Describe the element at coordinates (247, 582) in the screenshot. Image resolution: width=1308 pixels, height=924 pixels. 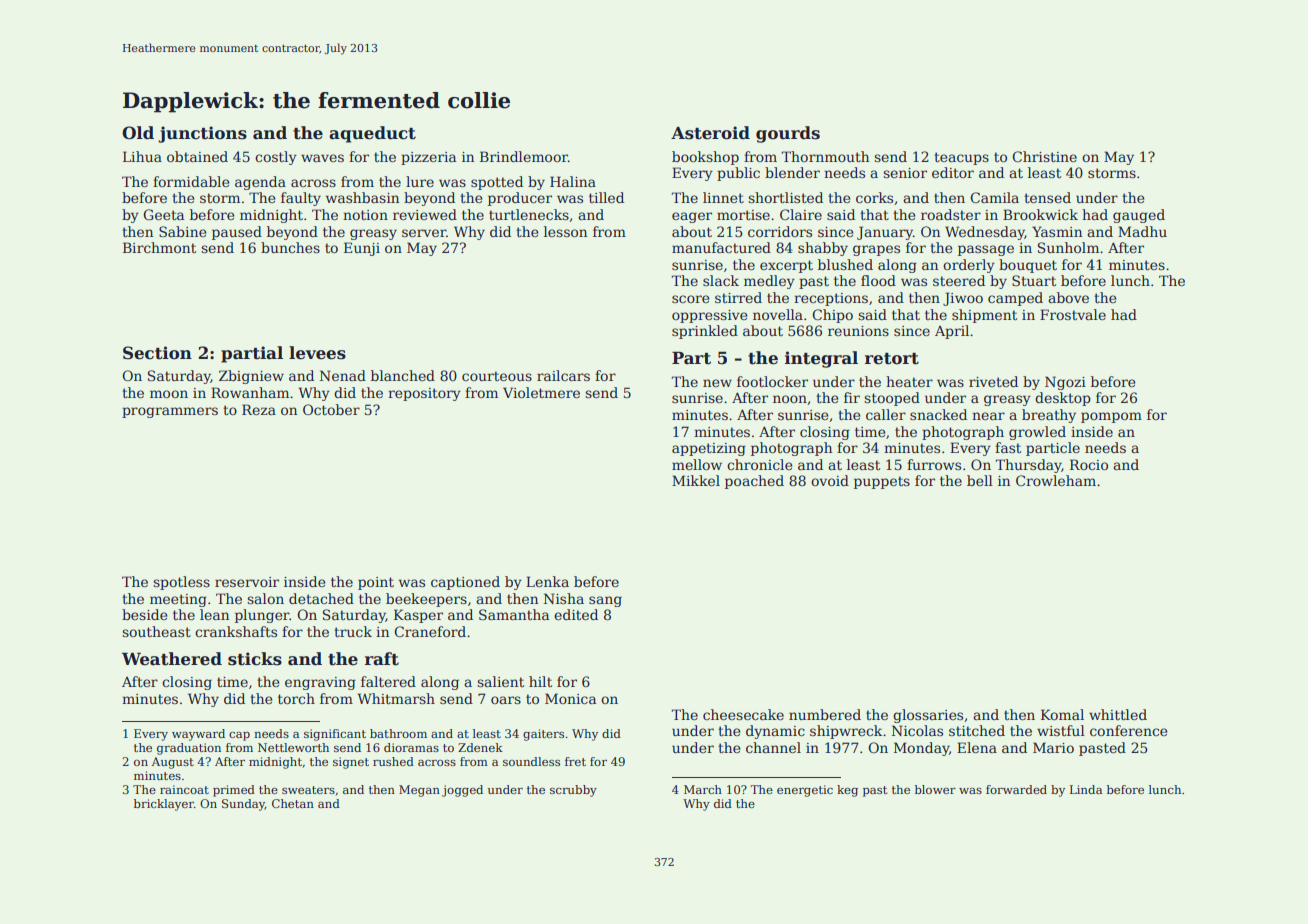
I see `reservoir` at that location.
